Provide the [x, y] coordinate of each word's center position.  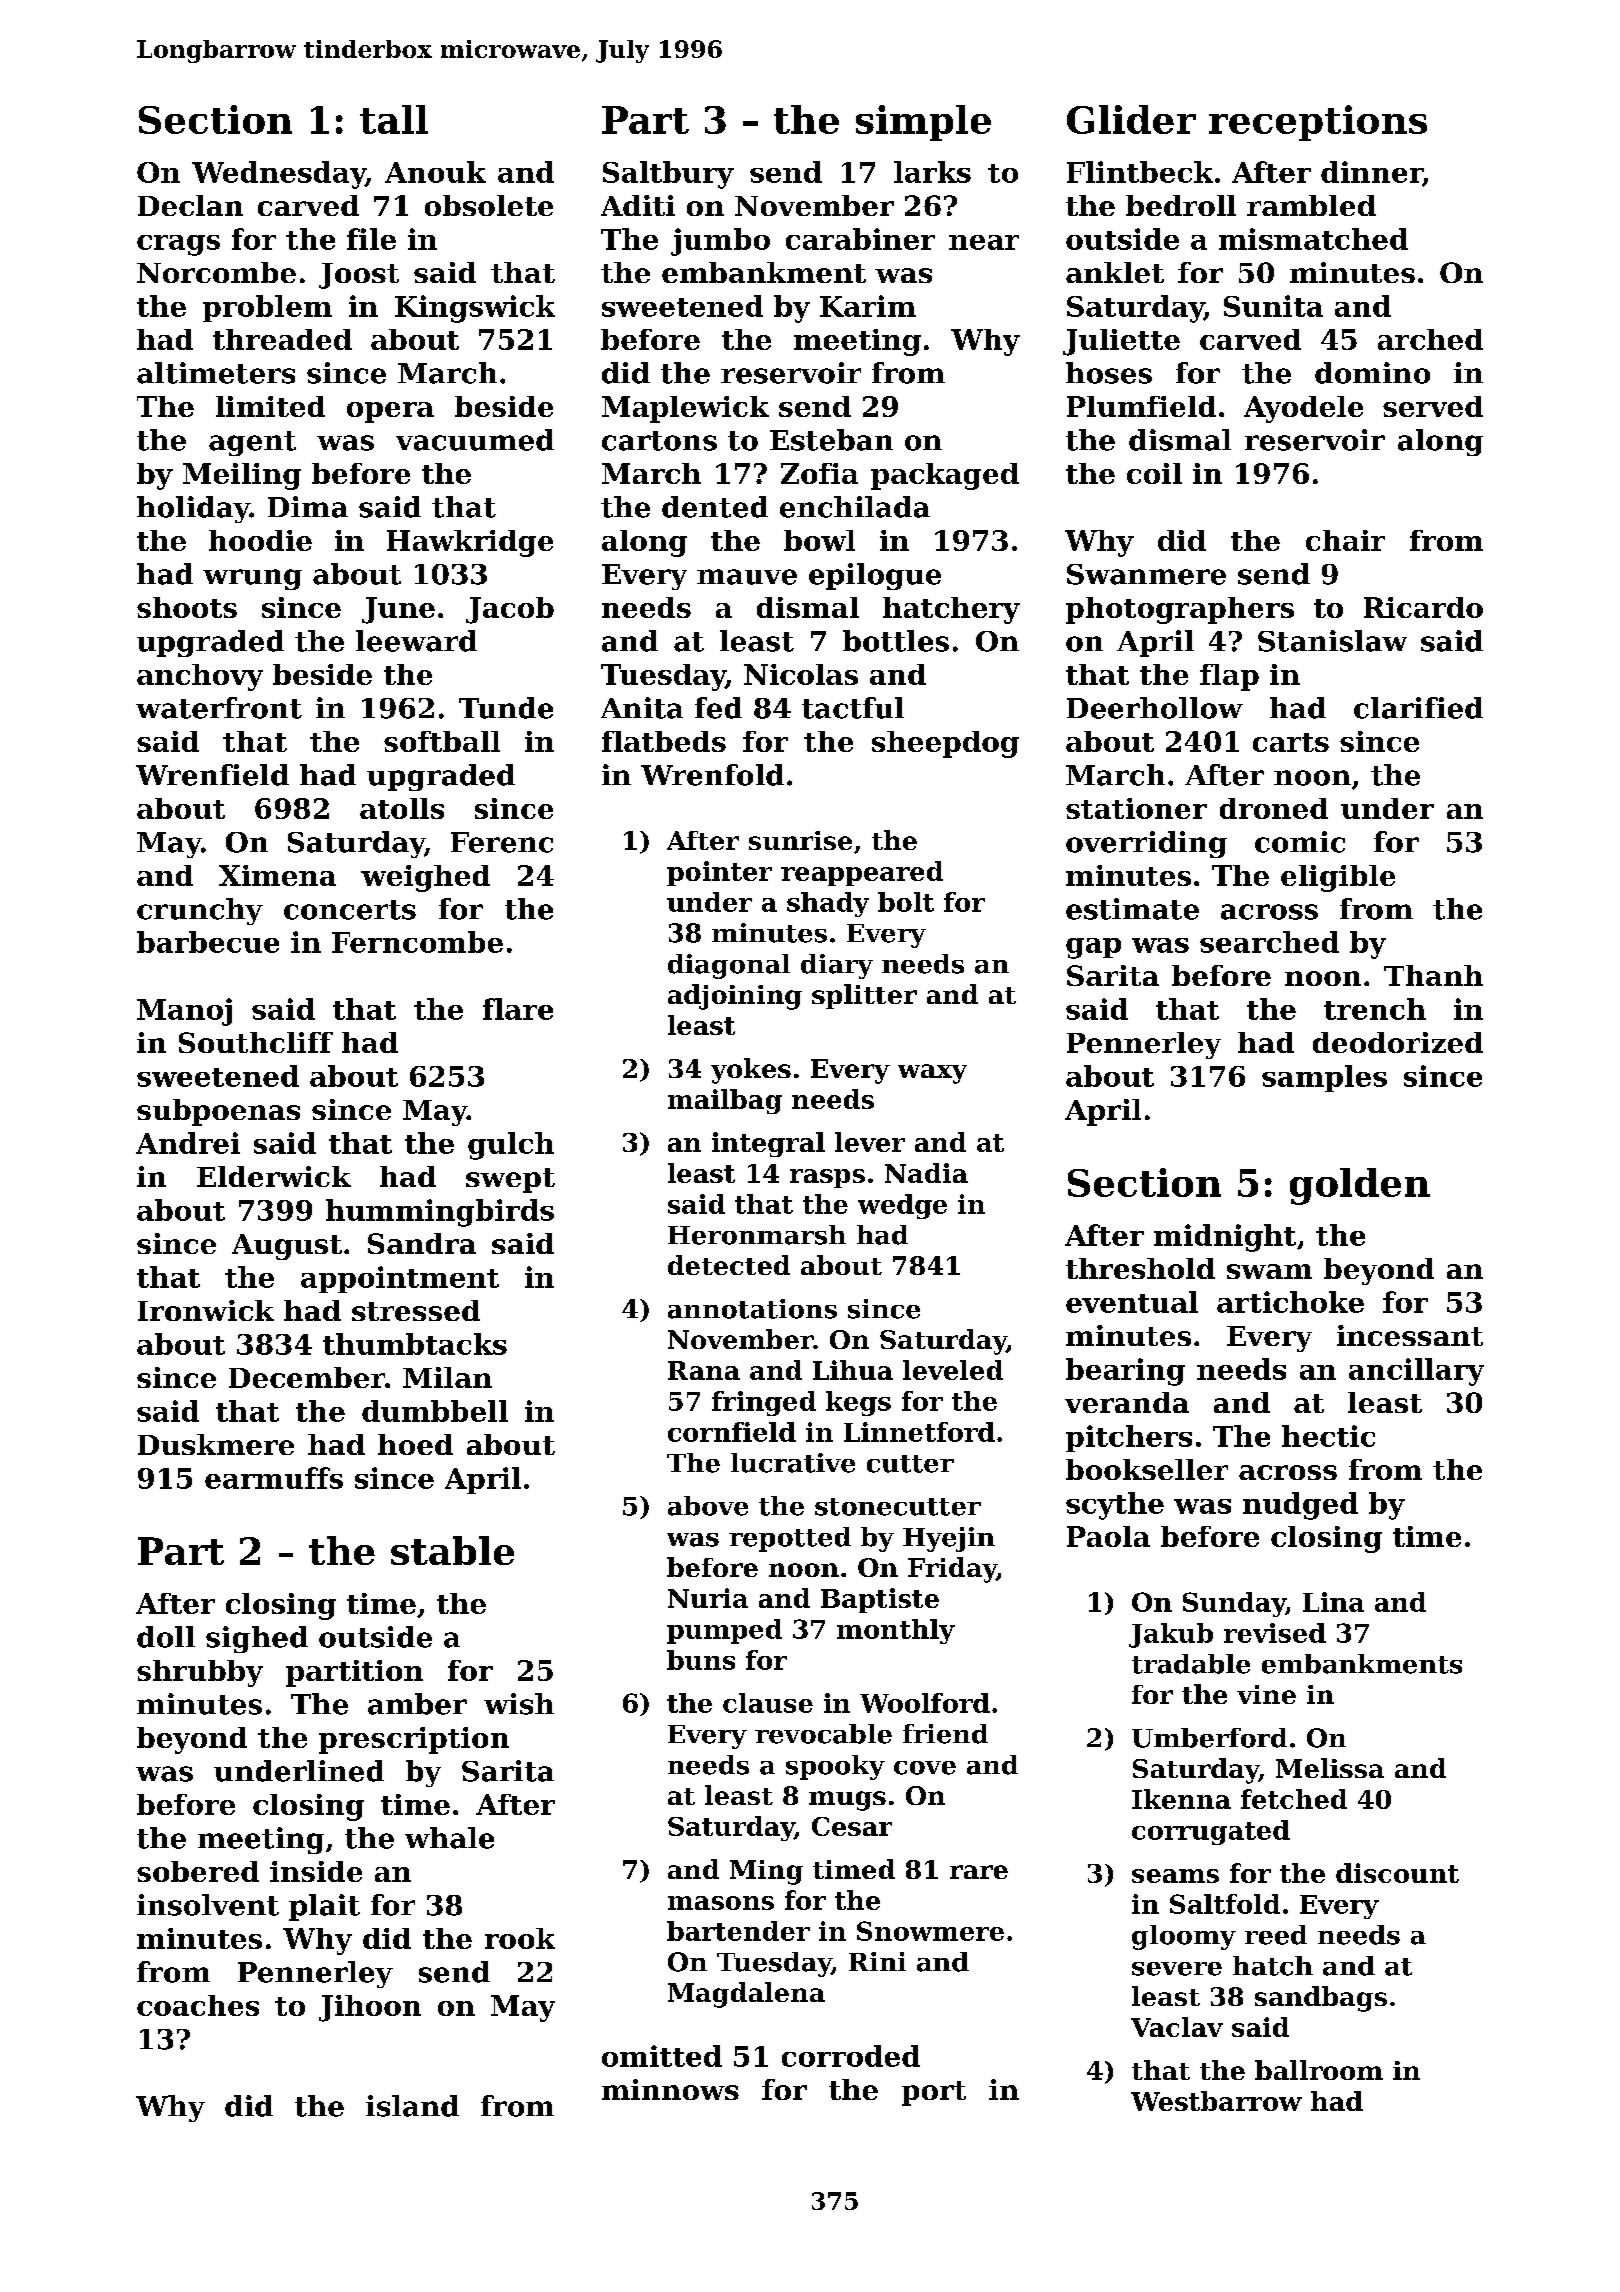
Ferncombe [417, 942]
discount [1397, 1873]
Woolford [925, 1703]
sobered [198, 1871]
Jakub [1171, 1635]
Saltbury [668, 175]
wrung [252, 579]
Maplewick [685, 409]
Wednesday [279, 175]
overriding [1146, 844]
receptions [1318, 123]
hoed [415, 1444]
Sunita [1273, 306]
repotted [790, 1539]
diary [837, 966]
